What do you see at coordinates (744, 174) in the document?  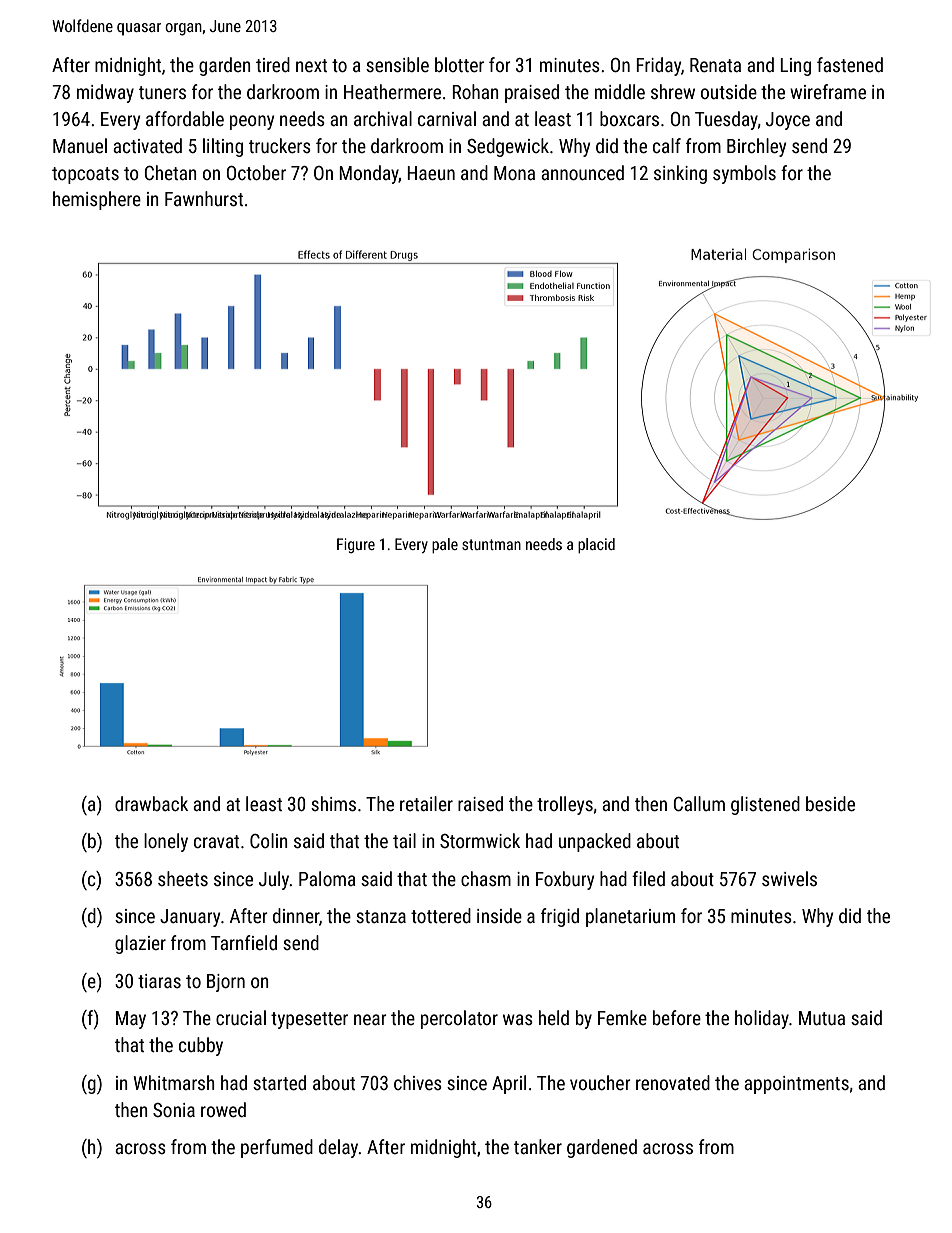 I see `symbols` at bounding box center [744, 174].
